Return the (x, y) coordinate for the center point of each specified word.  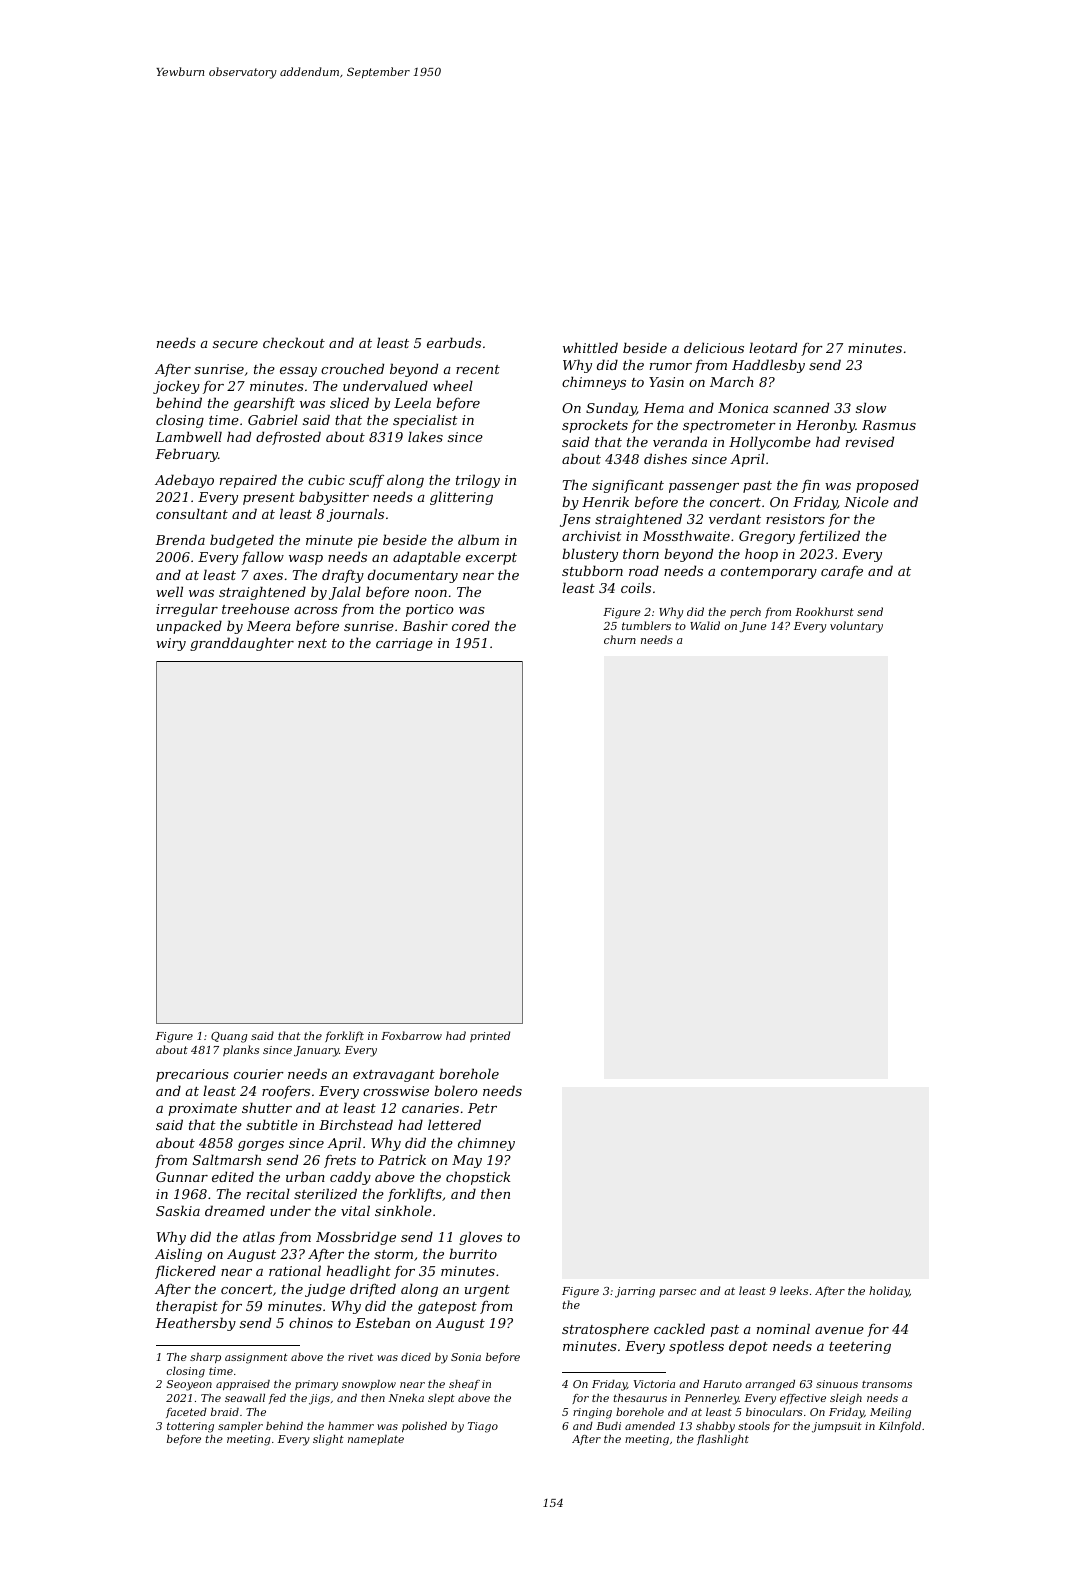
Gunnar (182, 1177)
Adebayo (184, 481)
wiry (171, 644)
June (753, 627)
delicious (714, 347)
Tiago (483, 1427)
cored (471, 625)
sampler (240, 1427)
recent (478, 369)
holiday (889, 1292)
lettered (454, 1124)
